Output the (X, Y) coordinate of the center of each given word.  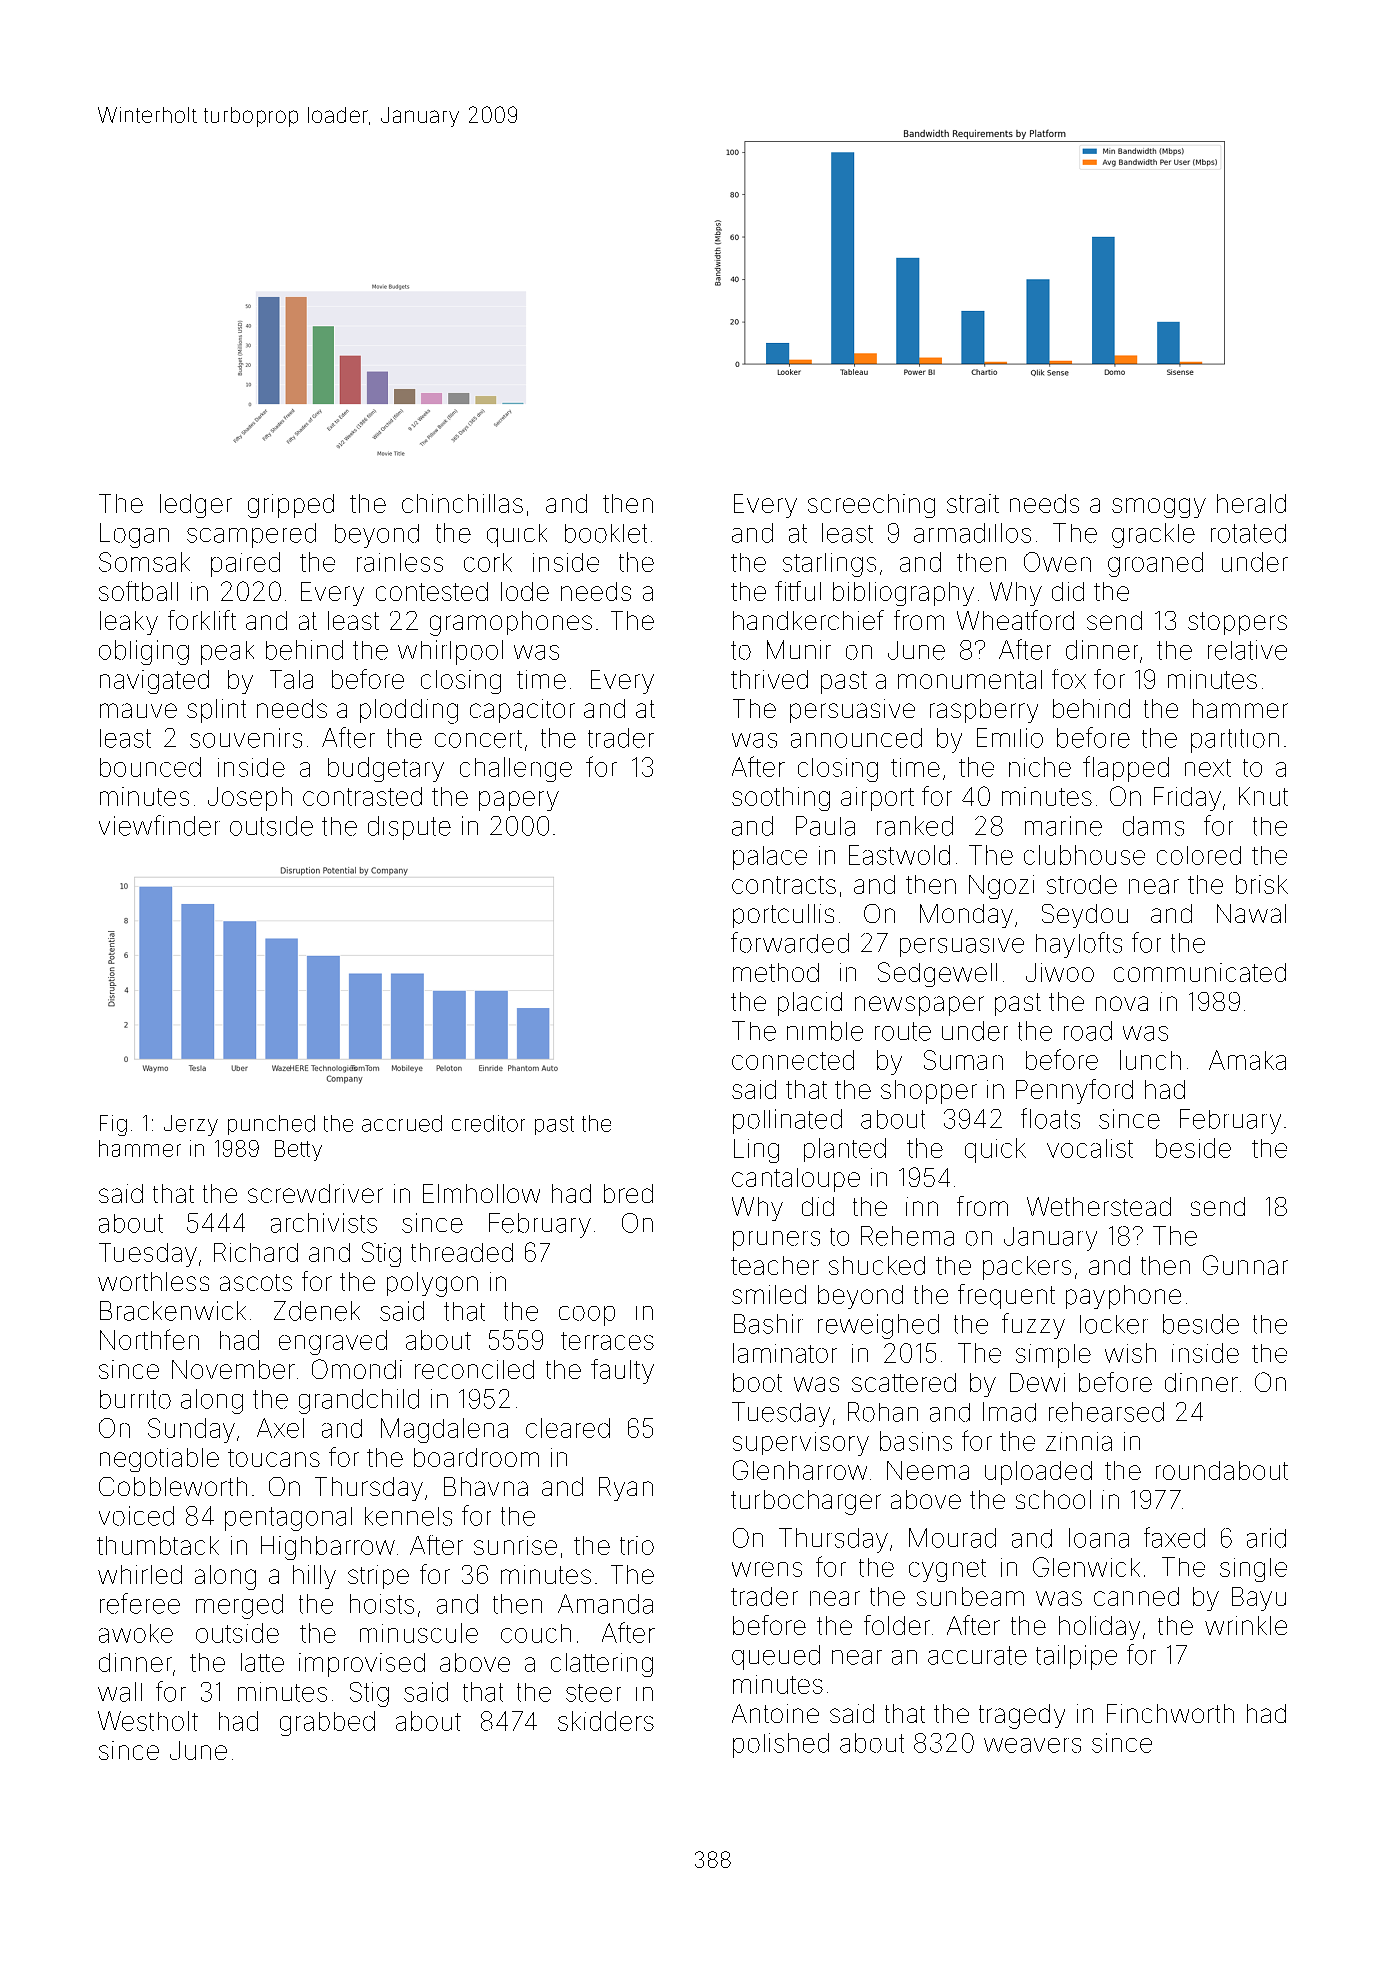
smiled (769, 1294)
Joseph (250, 799)
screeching (871, 506)
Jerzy (191, 1125)
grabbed (327, 1723)
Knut (1263, 796)
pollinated (787, 1121)
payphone (1123, 1297)
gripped (291, 506)
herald (1251, 503)
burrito (135, 1399)
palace (770, 858)
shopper (929, 1092)
